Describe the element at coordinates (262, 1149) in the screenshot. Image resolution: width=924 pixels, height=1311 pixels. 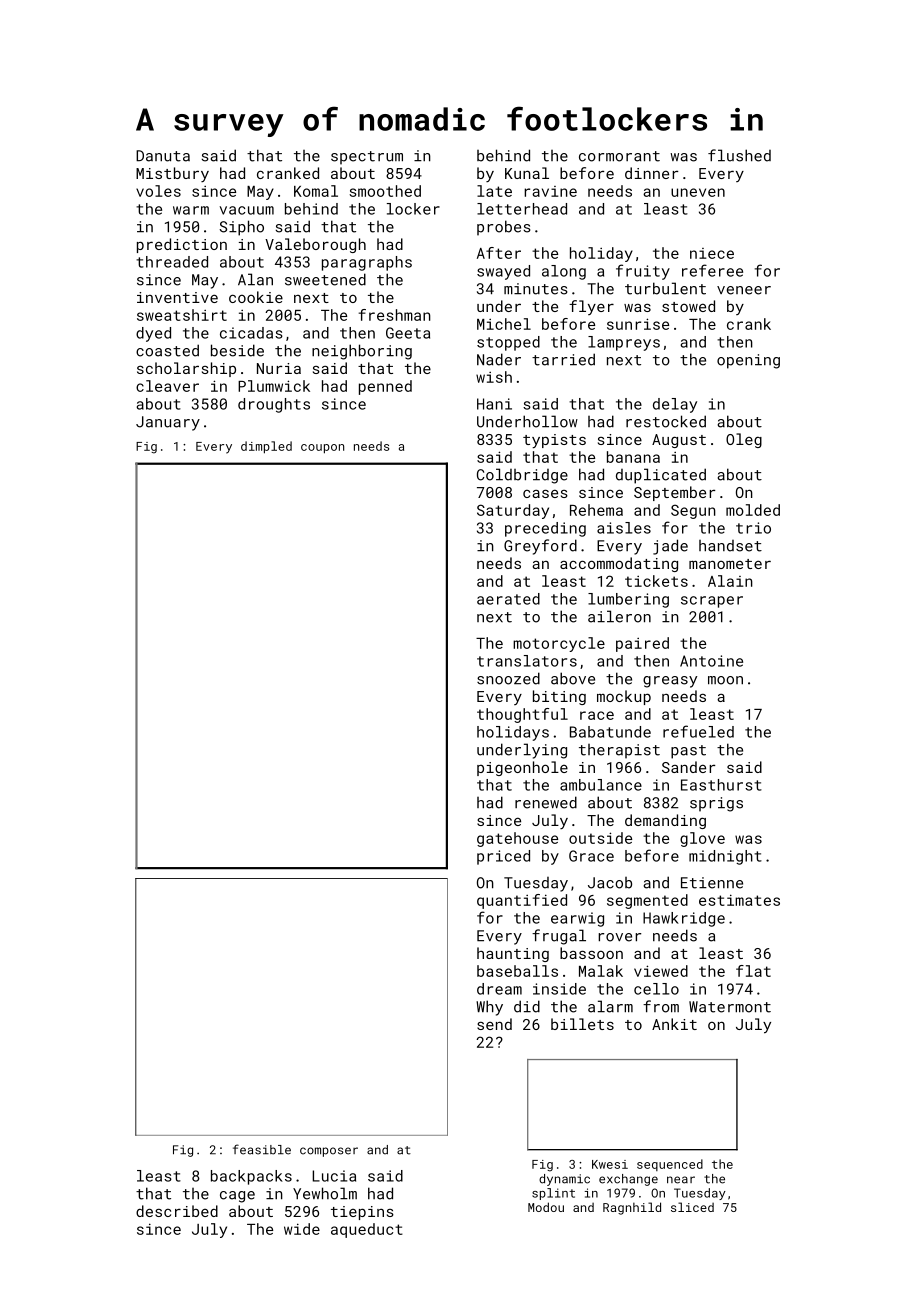
I see `feasible` at that location.
